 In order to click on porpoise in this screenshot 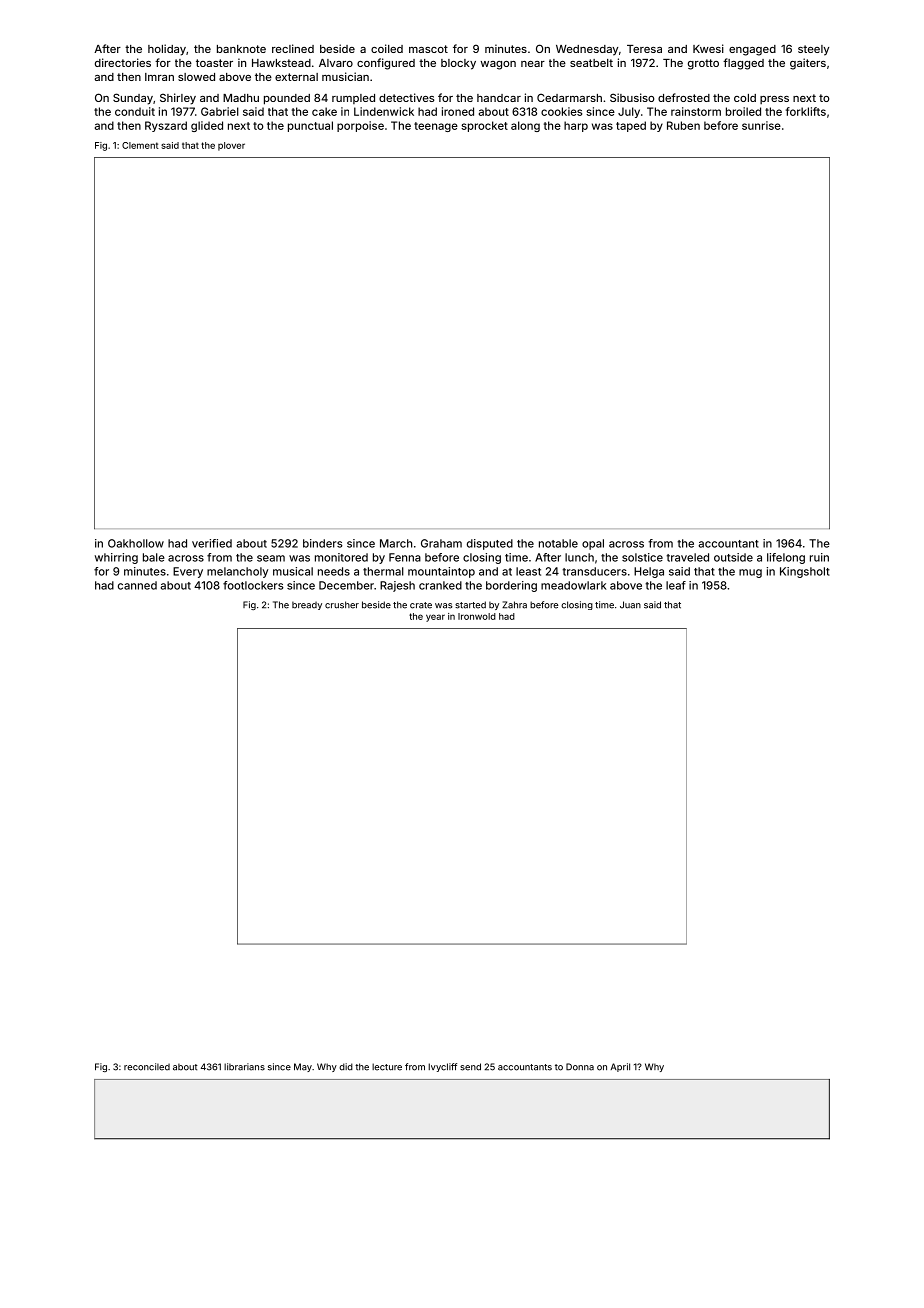, I will do `click(360, 126)`.
